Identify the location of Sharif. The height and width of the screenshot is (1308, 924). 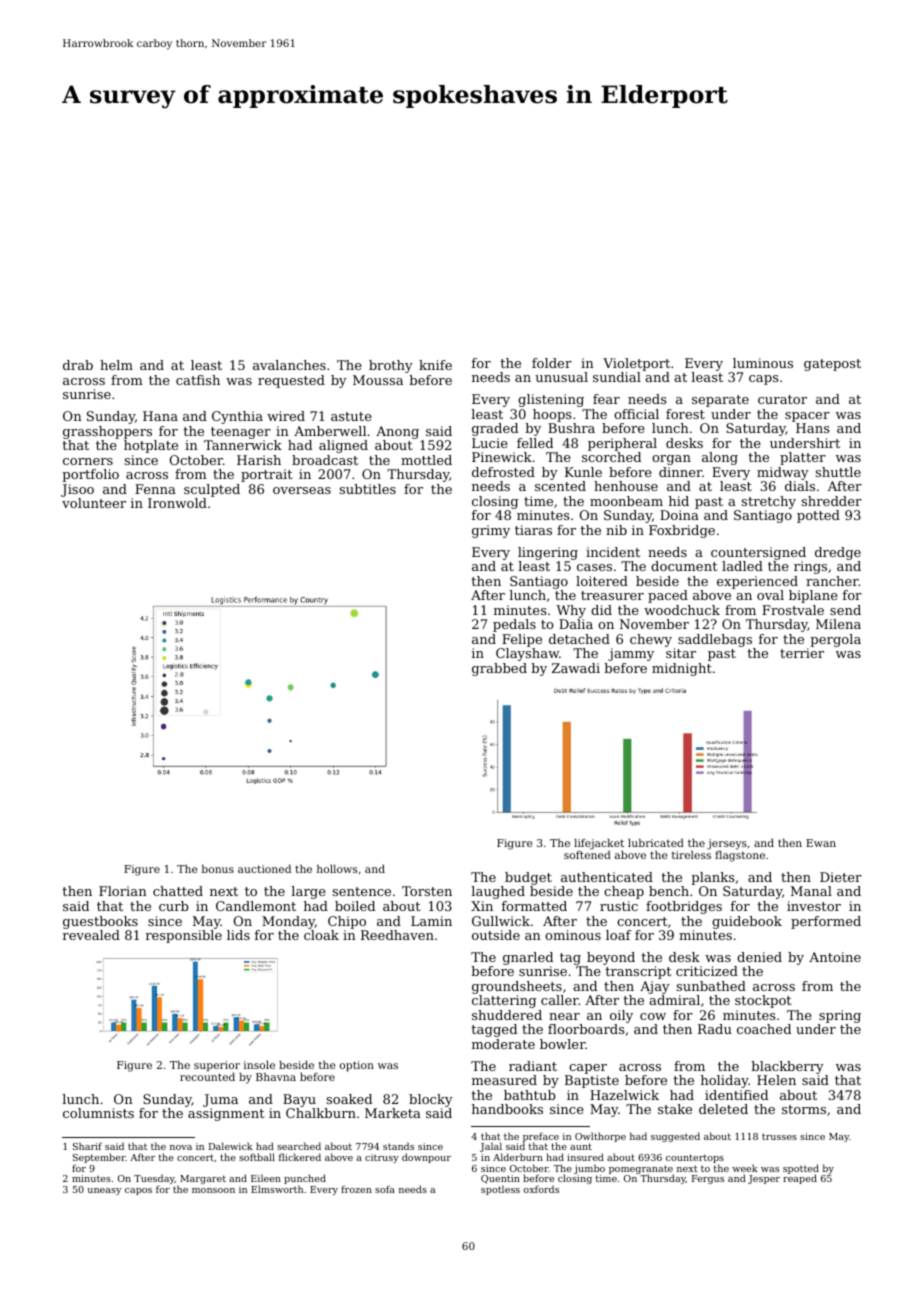
(87, 1146).
